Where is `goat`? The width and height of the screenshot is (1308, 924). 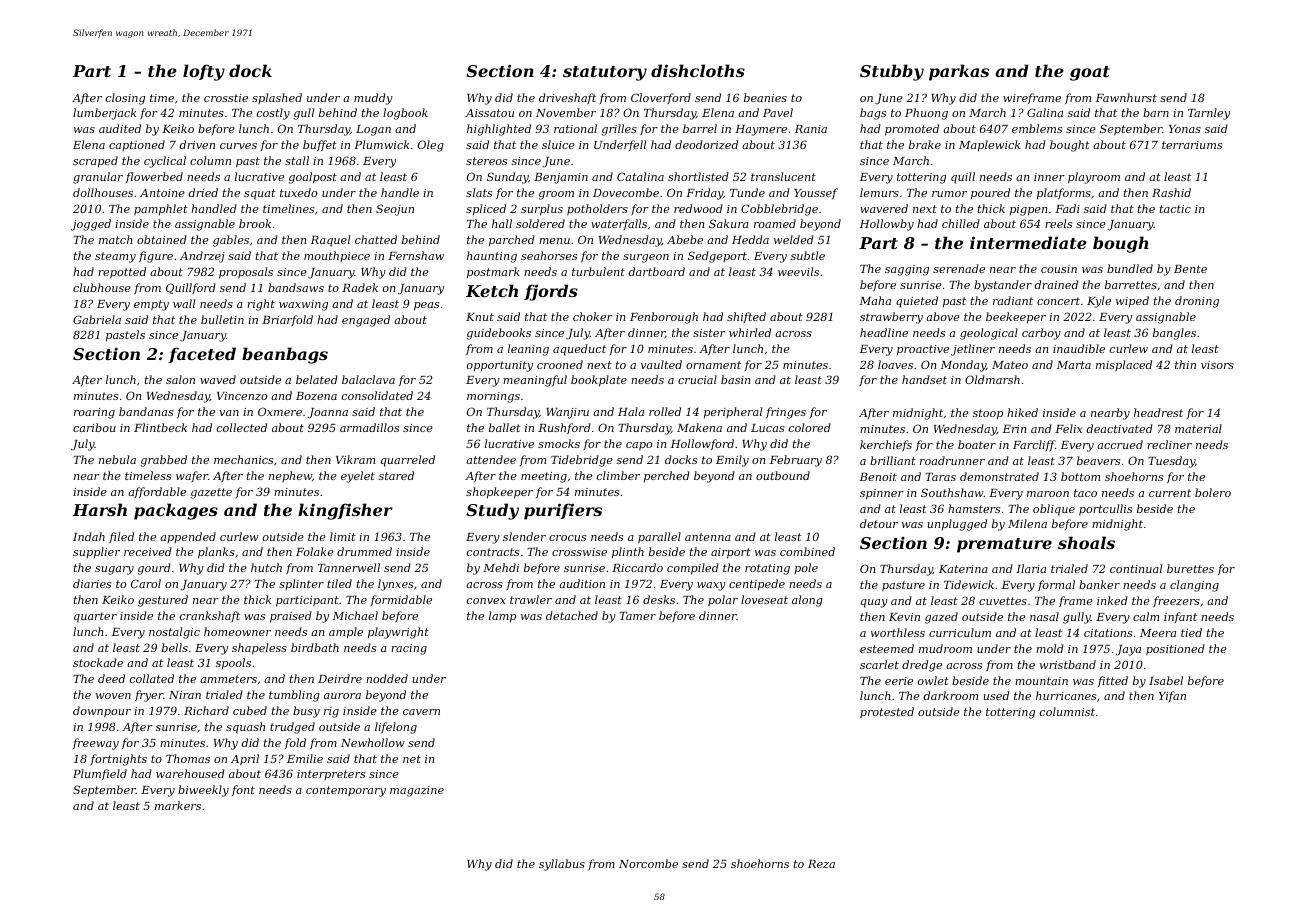 goat is located at coordinates (1090, 73).
